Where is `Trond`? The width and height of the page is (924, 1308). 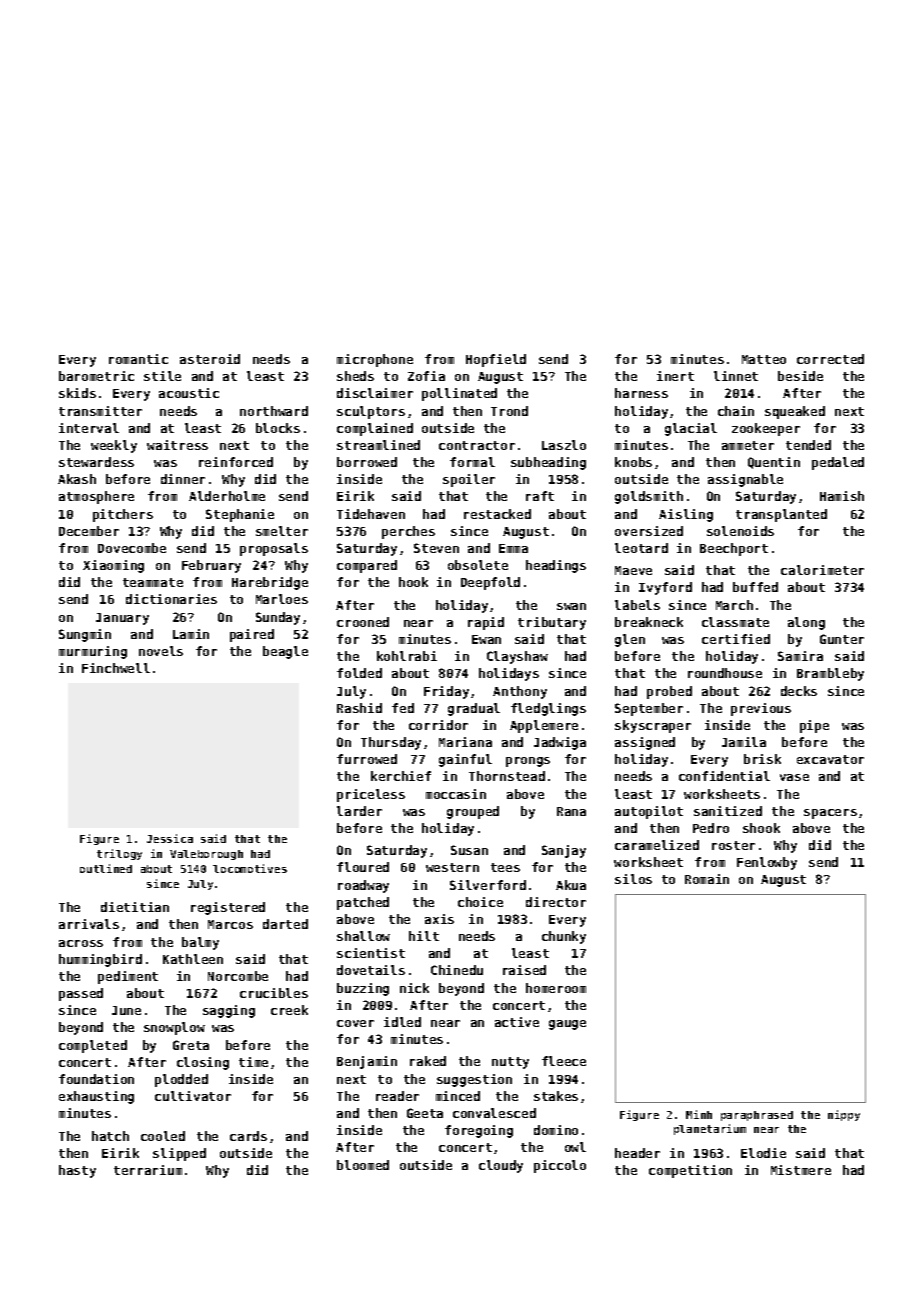
Trond is located at coordinates (509, 411).
